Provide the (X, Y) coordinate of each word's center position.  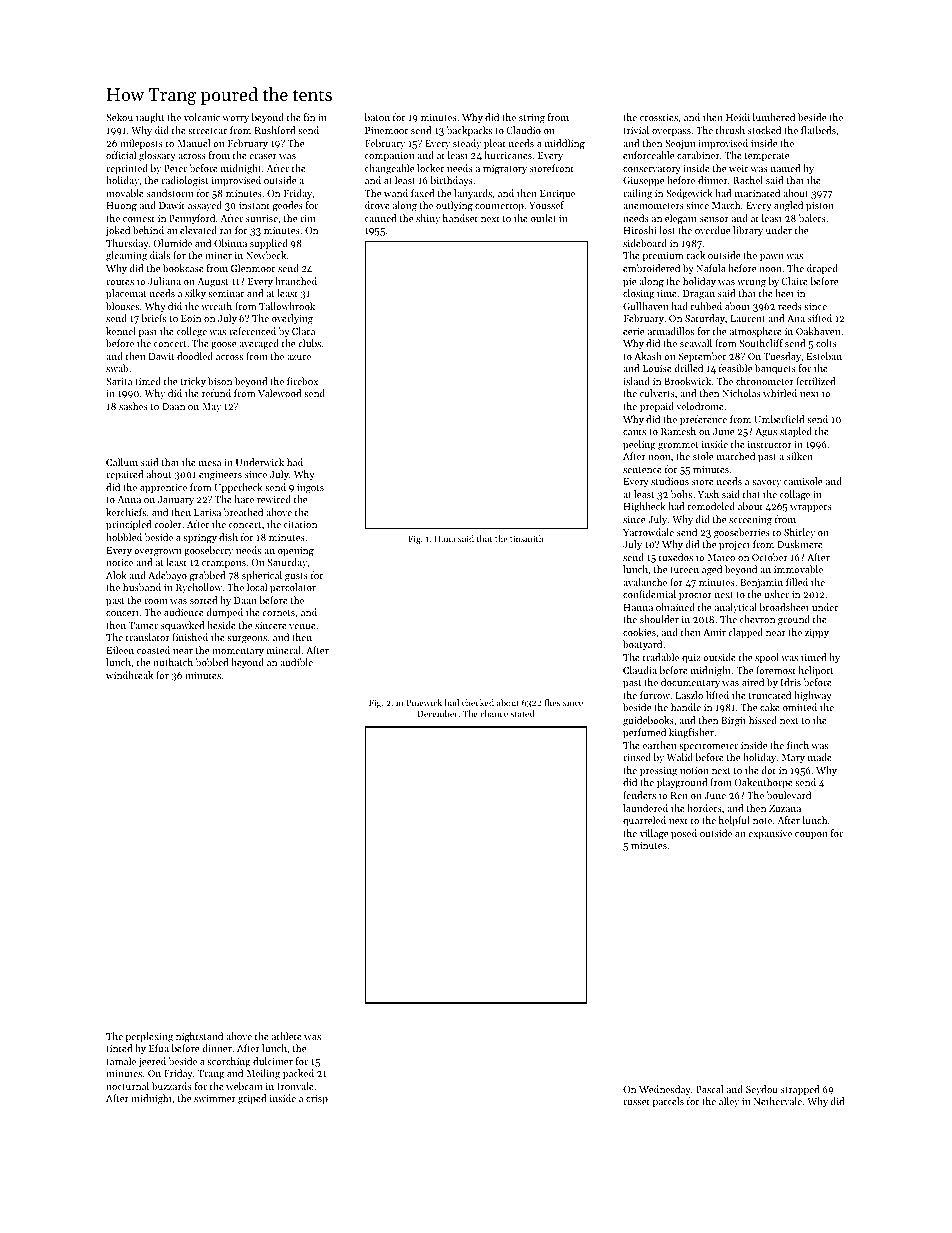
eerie (633, 331)
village (654, 834)
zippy (817, 633)
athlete (287, 1036)
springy (200, 539)
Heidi (738, 117)
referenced (252, 331)
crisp (317, 1099)
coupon (811, 835)
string (532, 119)
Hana (444, 538)
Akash (648, 356)
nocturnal (127, 1086)
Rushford (275, 130)
